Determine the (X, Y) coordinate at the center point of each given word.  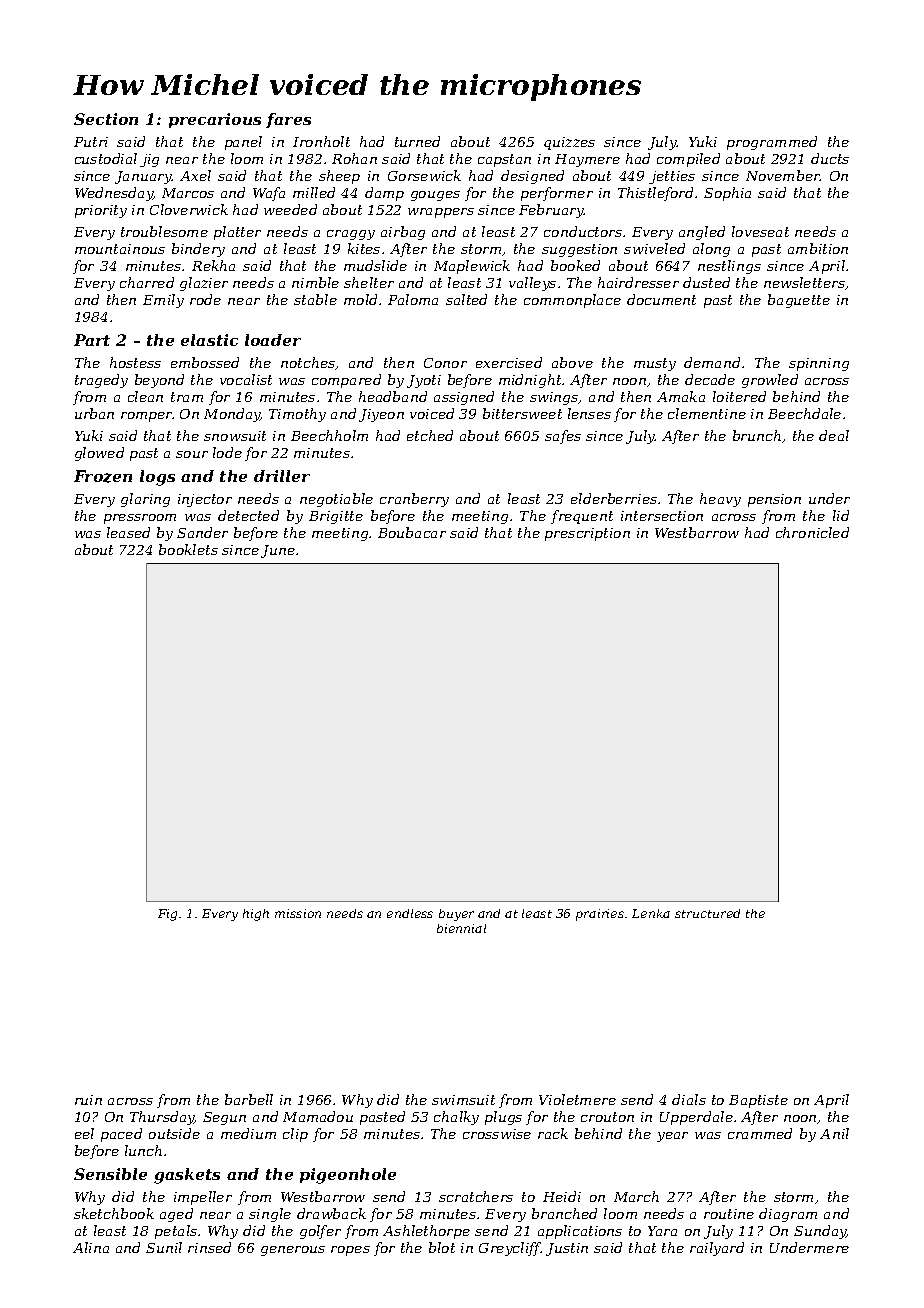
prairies (600, 915)
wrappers (441, 213)
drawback (331, 1213)
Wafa (269, 194)
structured (707, 913)
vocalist (246, 379)
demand (712, 362)
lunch (143, 1150)
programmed (772, 143)
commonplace (572, 301)
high (256, 915)
